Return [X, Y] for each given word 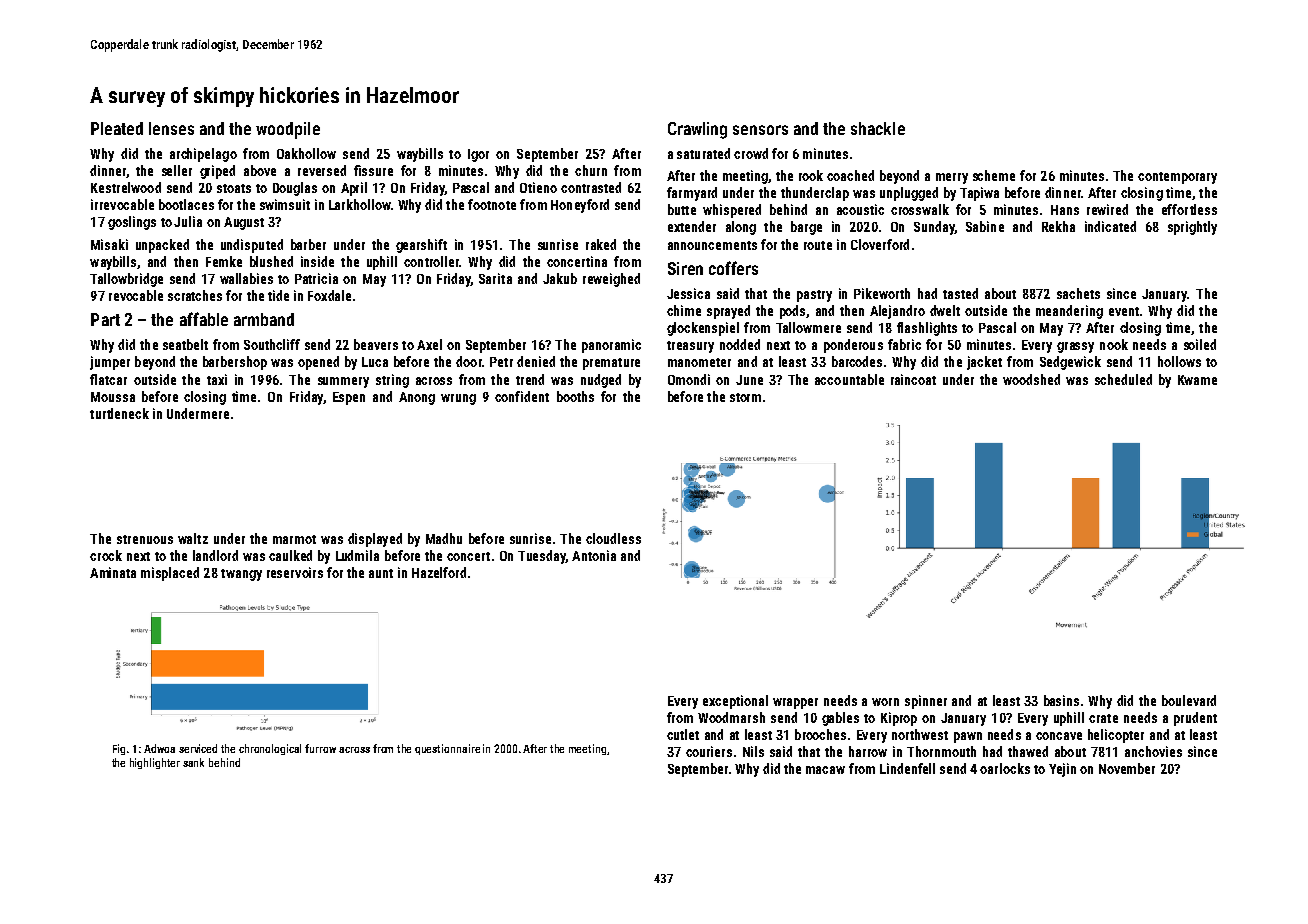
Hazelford [439, 572]
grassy [1075, 347]
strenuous [145, 539]
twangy [241, 575]
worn [885, 702]
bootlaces [186, 204]
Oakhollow [306, 153]
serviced [198, 748]
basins [1061, 700]
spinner [926, 702]
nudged [601, 381]
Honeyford [580, 206]
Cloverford [880, 244]
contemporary [1177, 178]
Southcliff [272, 344]
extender [692, 226]
